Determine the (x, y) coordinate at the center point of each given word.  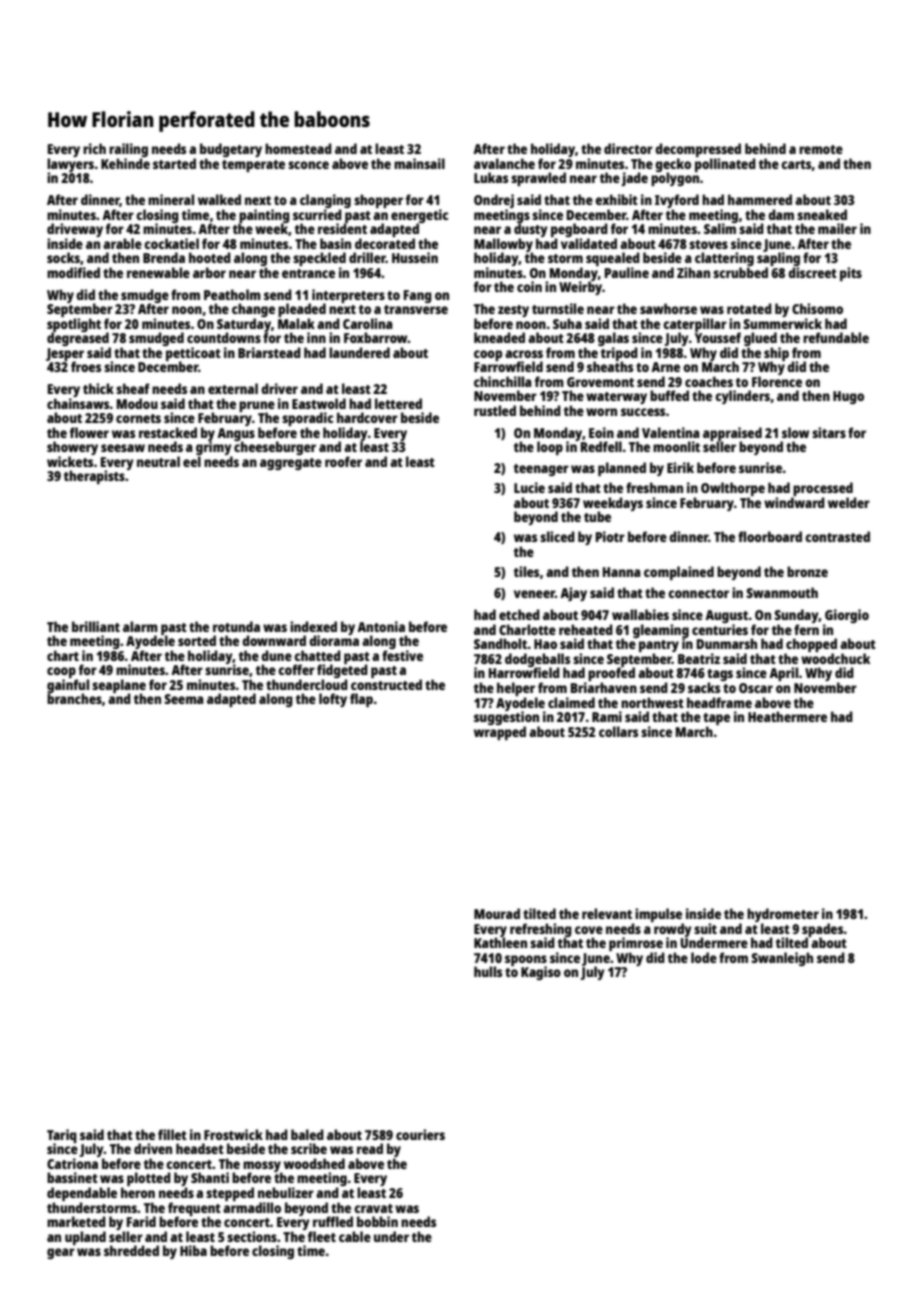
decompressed (698, 150)
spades (823, 930)
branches (74, 699)
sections (252, 1236)
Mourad (497, 913)
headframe (719, 702)
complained (679, 573)
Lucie (529, 487)
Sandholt (501, 643)
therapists (94, 477)
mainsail (419, 163)
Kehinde (125, 163)
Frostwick (233, 1134)
